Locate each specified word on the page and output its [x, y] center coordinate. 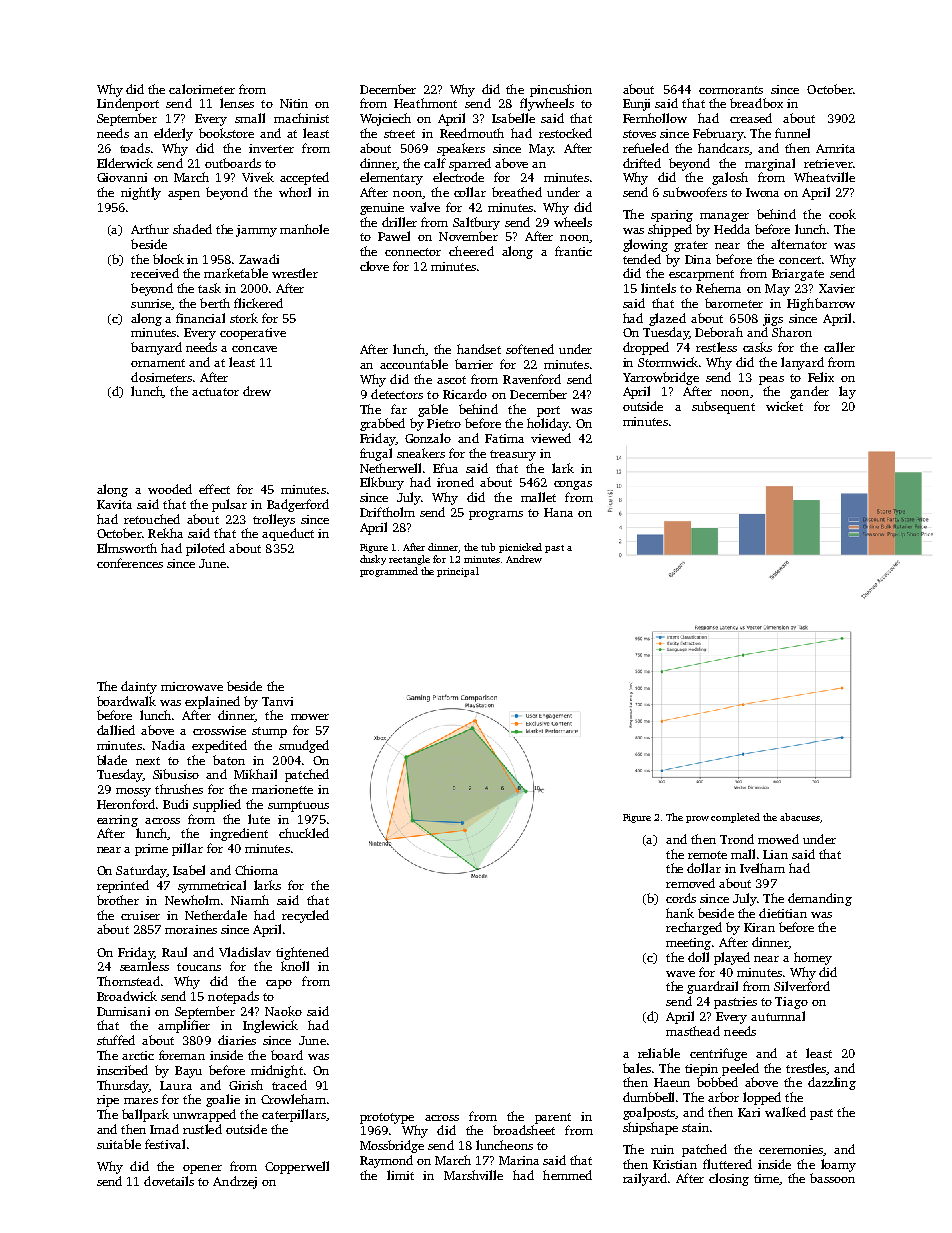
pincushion [561, 90]
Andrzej [235, 1182]
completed [735, 818]
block [168, 259]
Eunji [636, 105]
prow [697, 819]
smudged [304, 746]
